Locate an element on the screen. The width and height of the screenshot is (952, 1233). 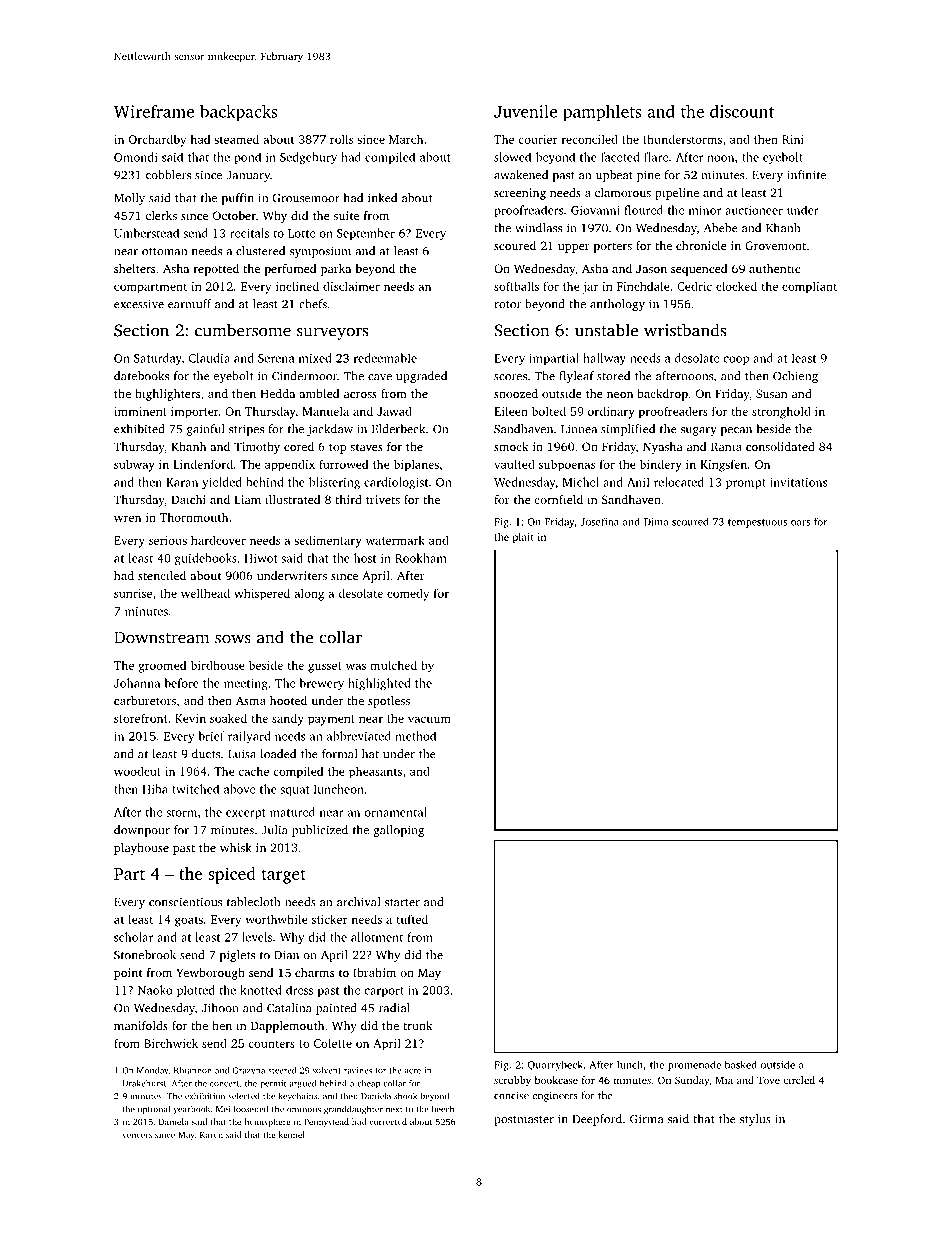
courier is located at coordinates (538, 139).
